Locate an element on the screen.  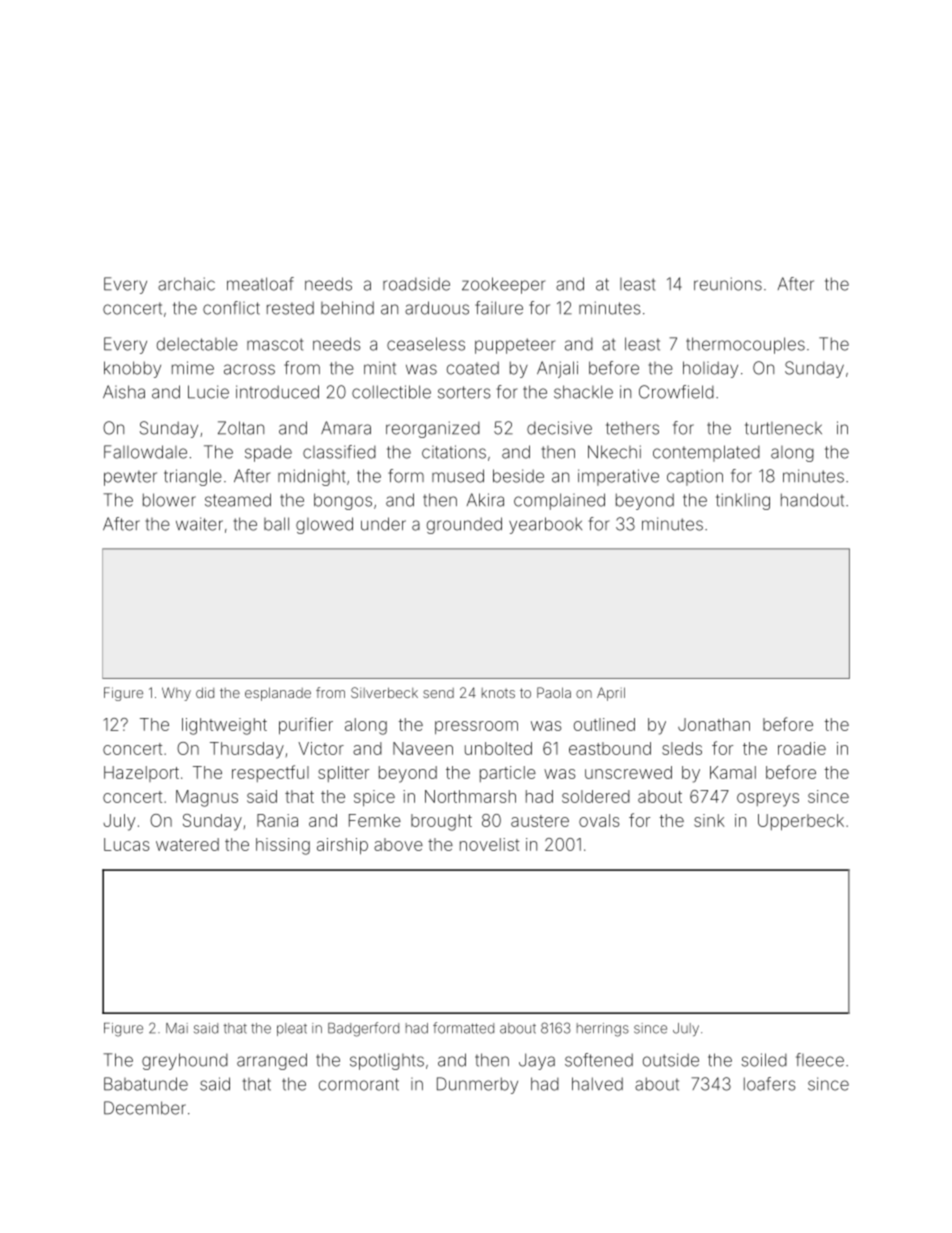
thermocouples is located at coordinates (745, 345).
